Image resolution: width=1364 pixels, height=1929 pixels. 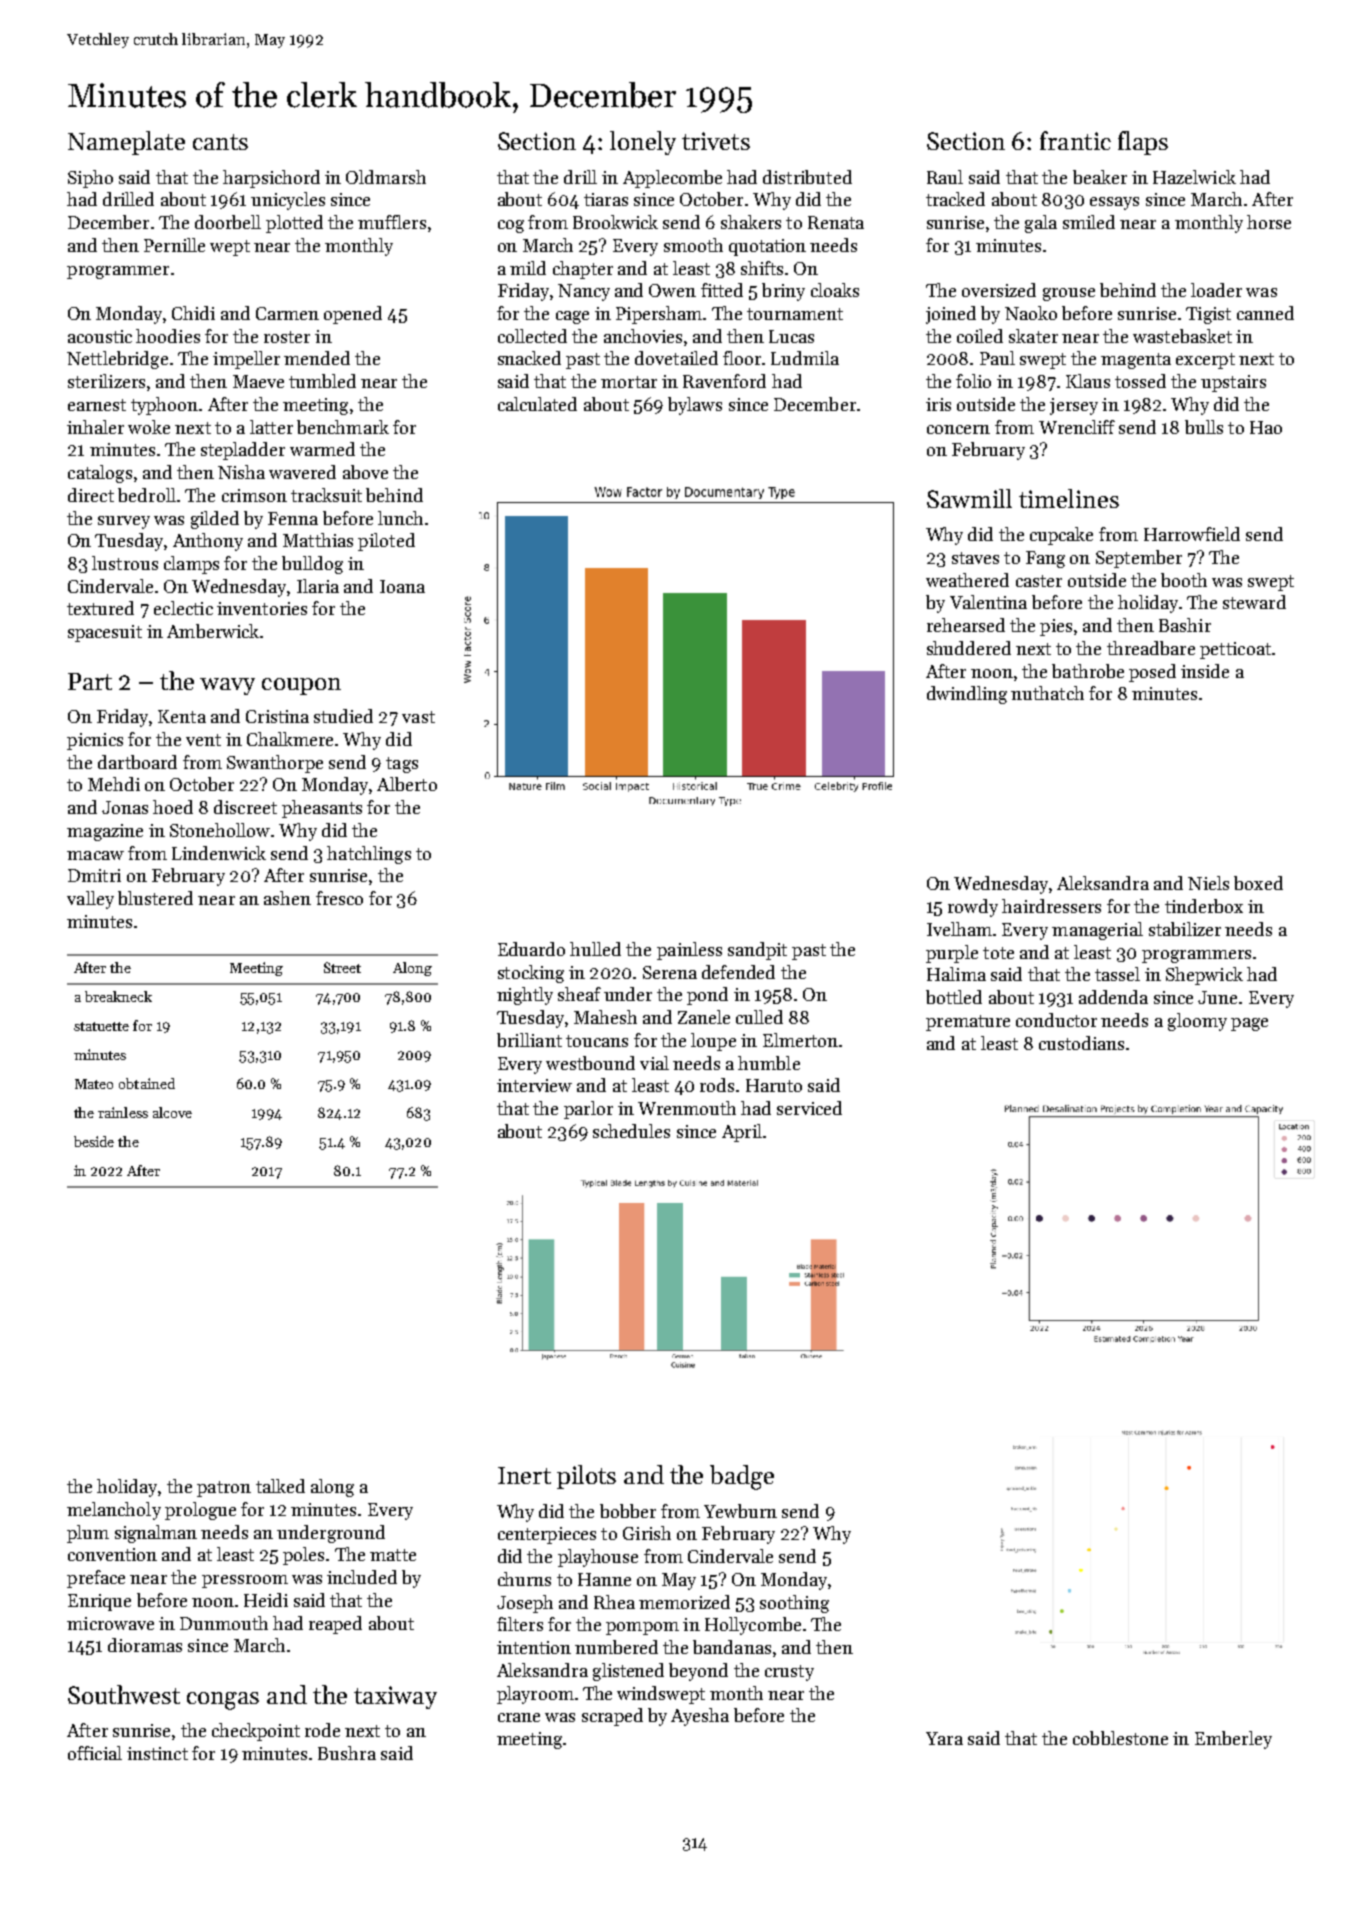 I want to click on dwindling, so click(x=967, y=695).
